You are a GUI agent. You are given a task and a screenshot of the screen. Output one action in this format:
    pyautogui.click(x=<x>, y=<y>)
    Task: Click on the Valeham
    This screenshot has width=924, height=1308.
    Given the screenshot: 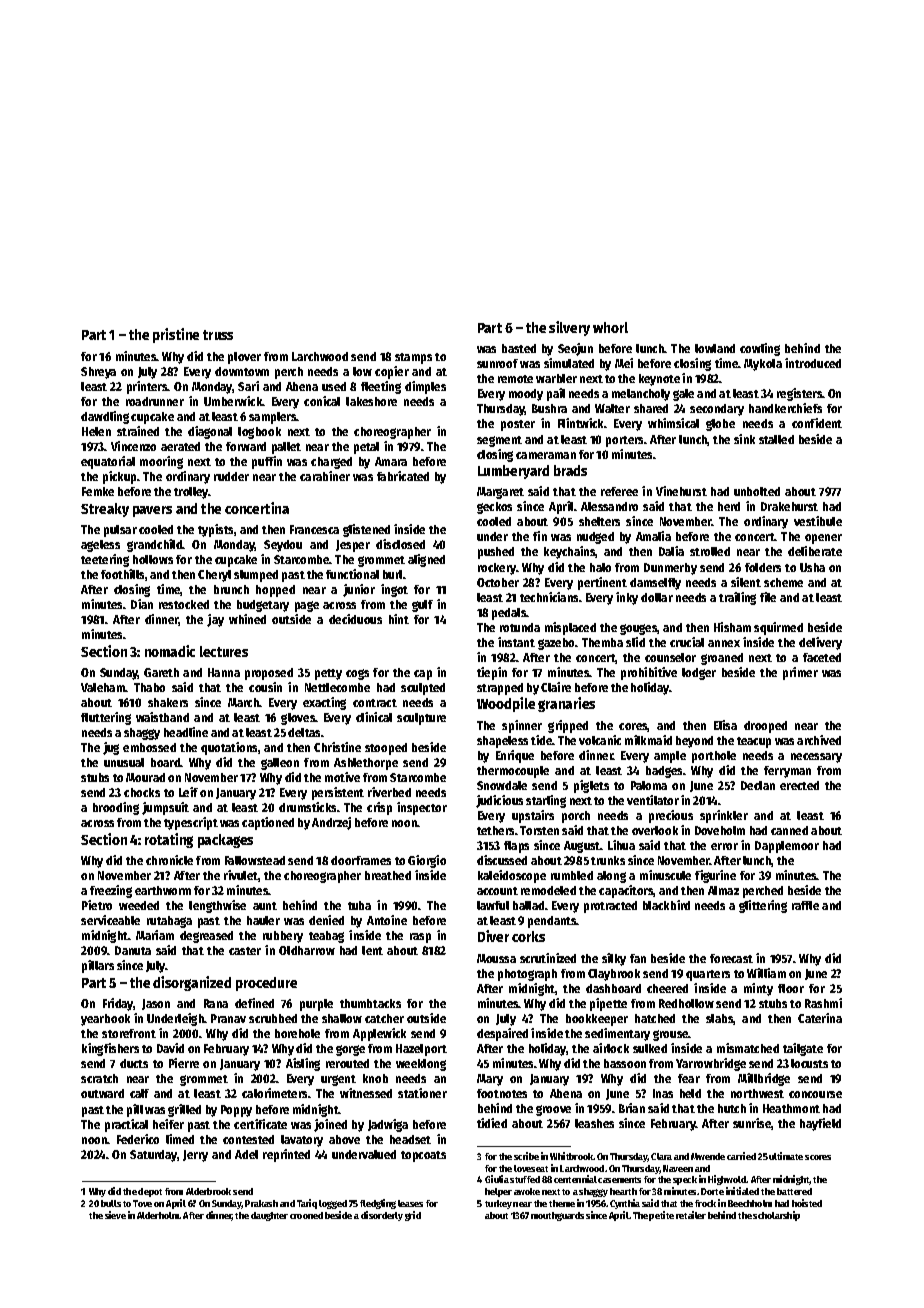 What is the action you would take?
    pyautogui.click(x=103, y=687)
